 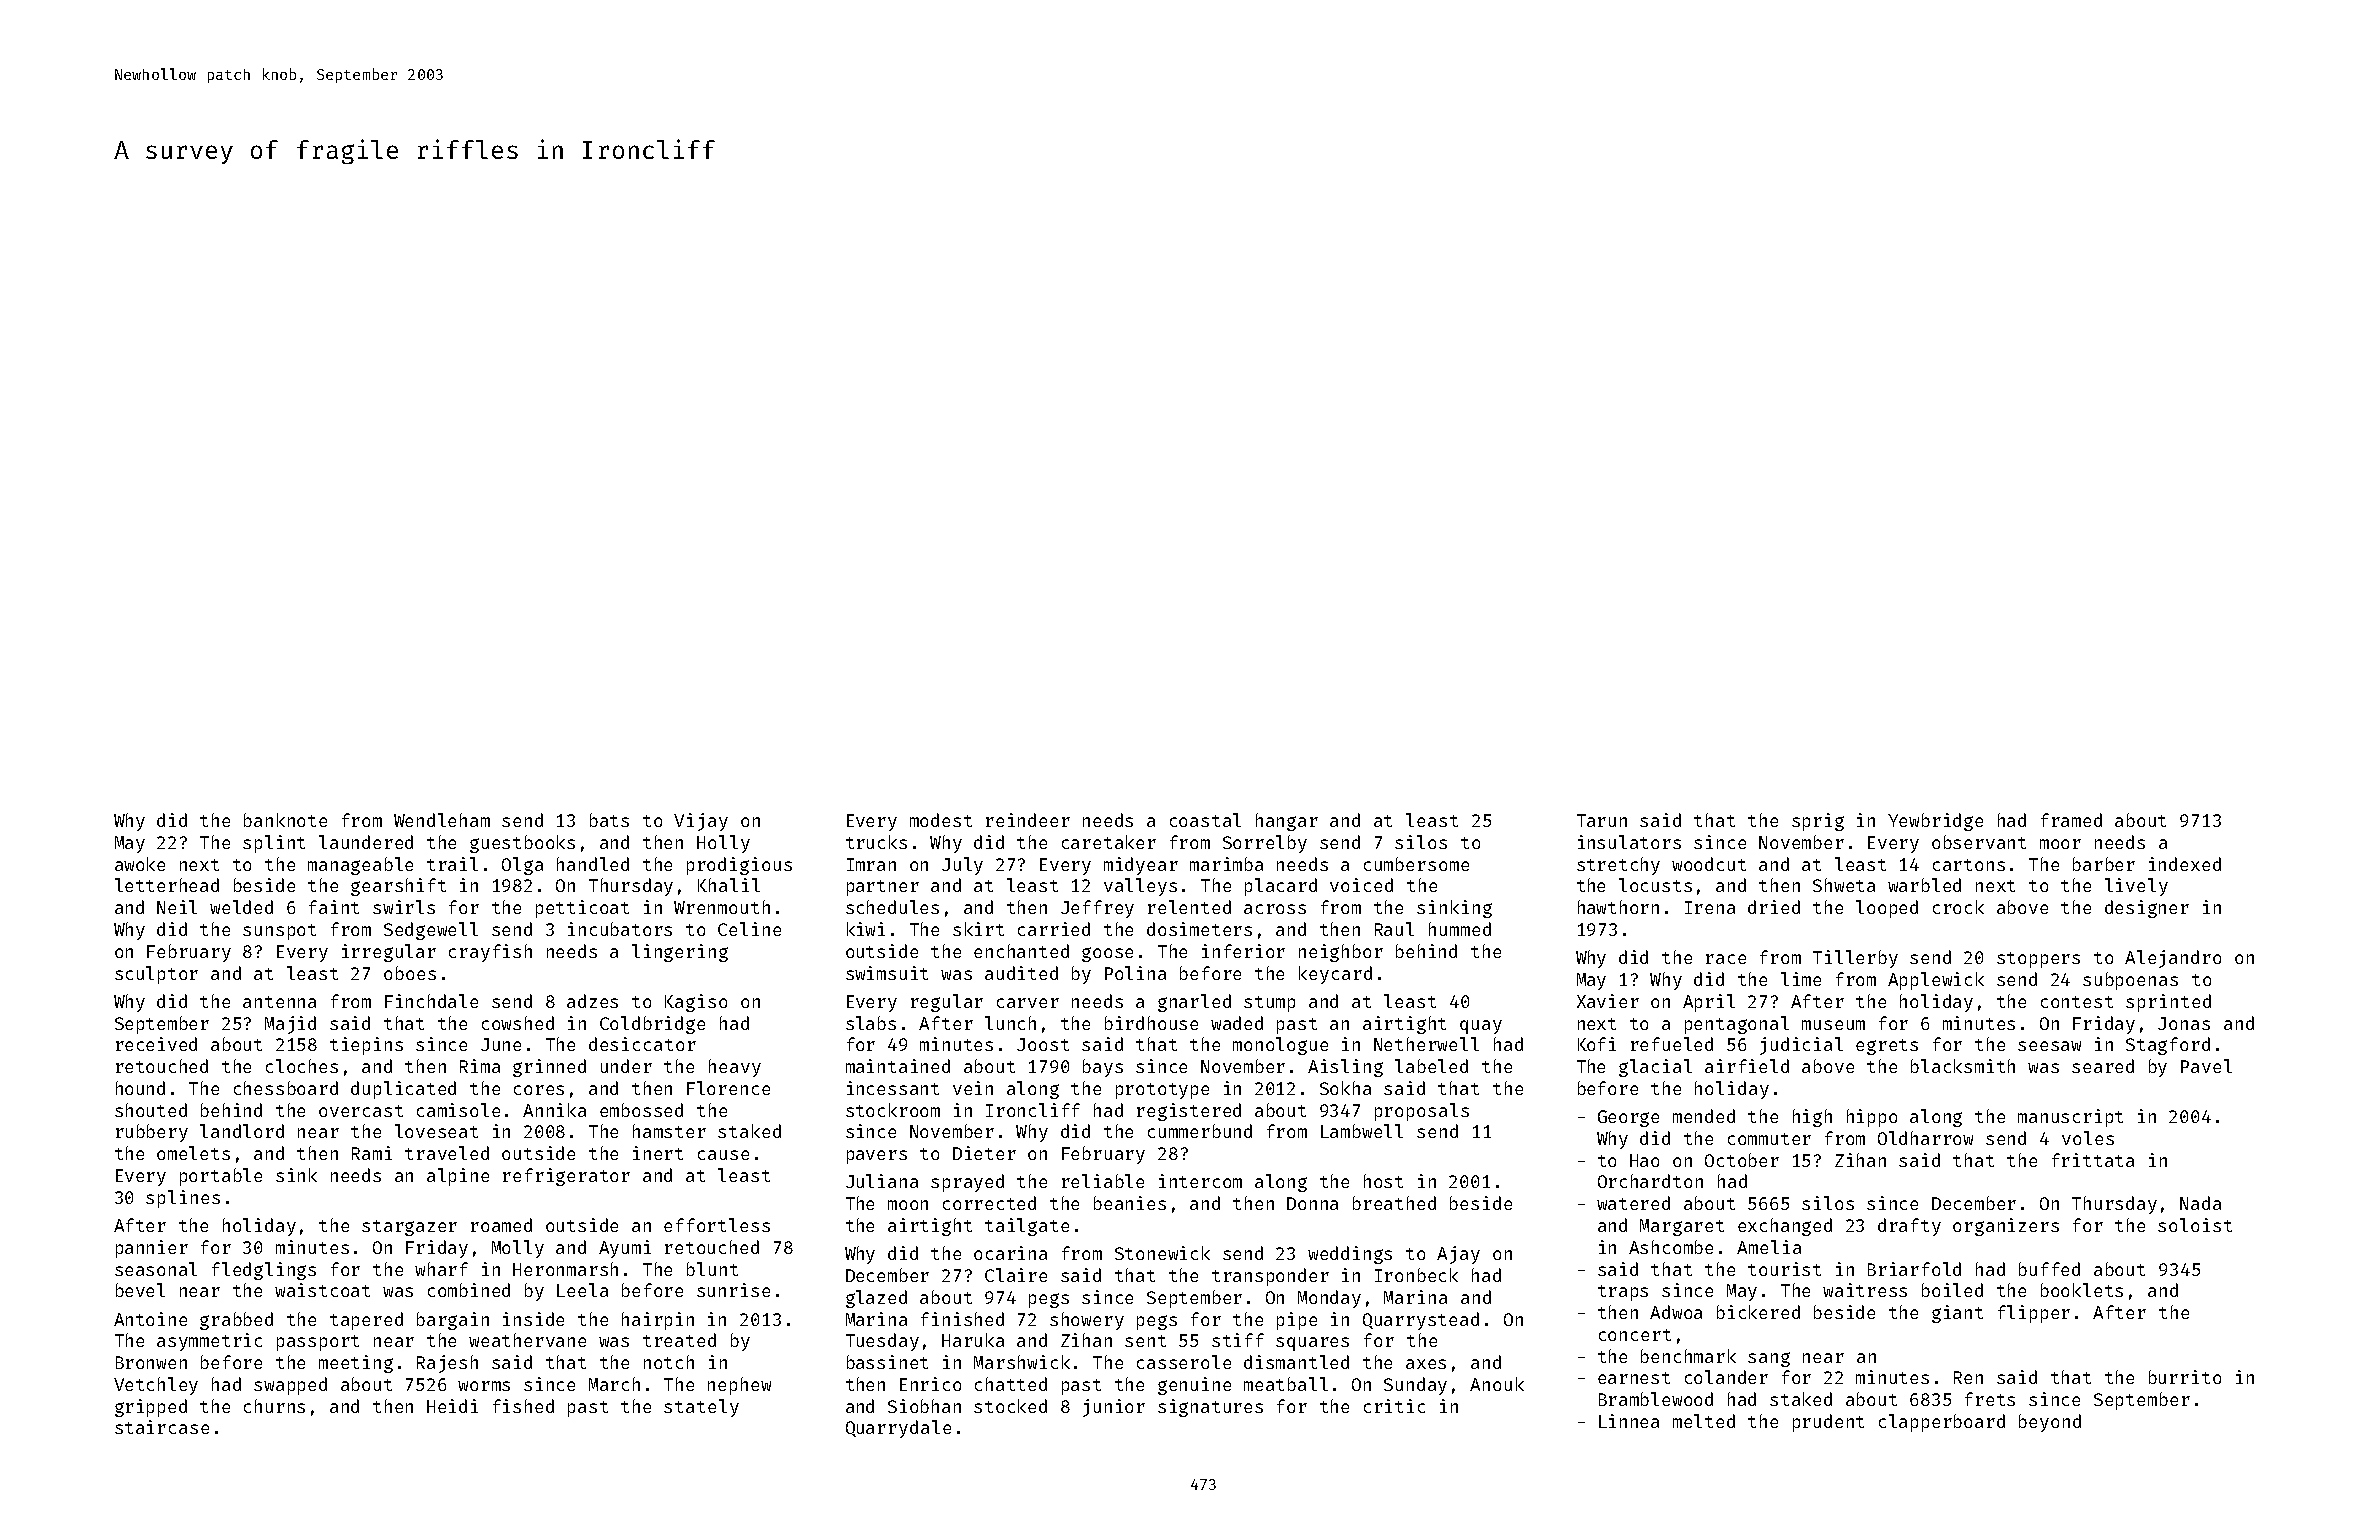 I want to click on bays, so click(x=1103, y=1068).
